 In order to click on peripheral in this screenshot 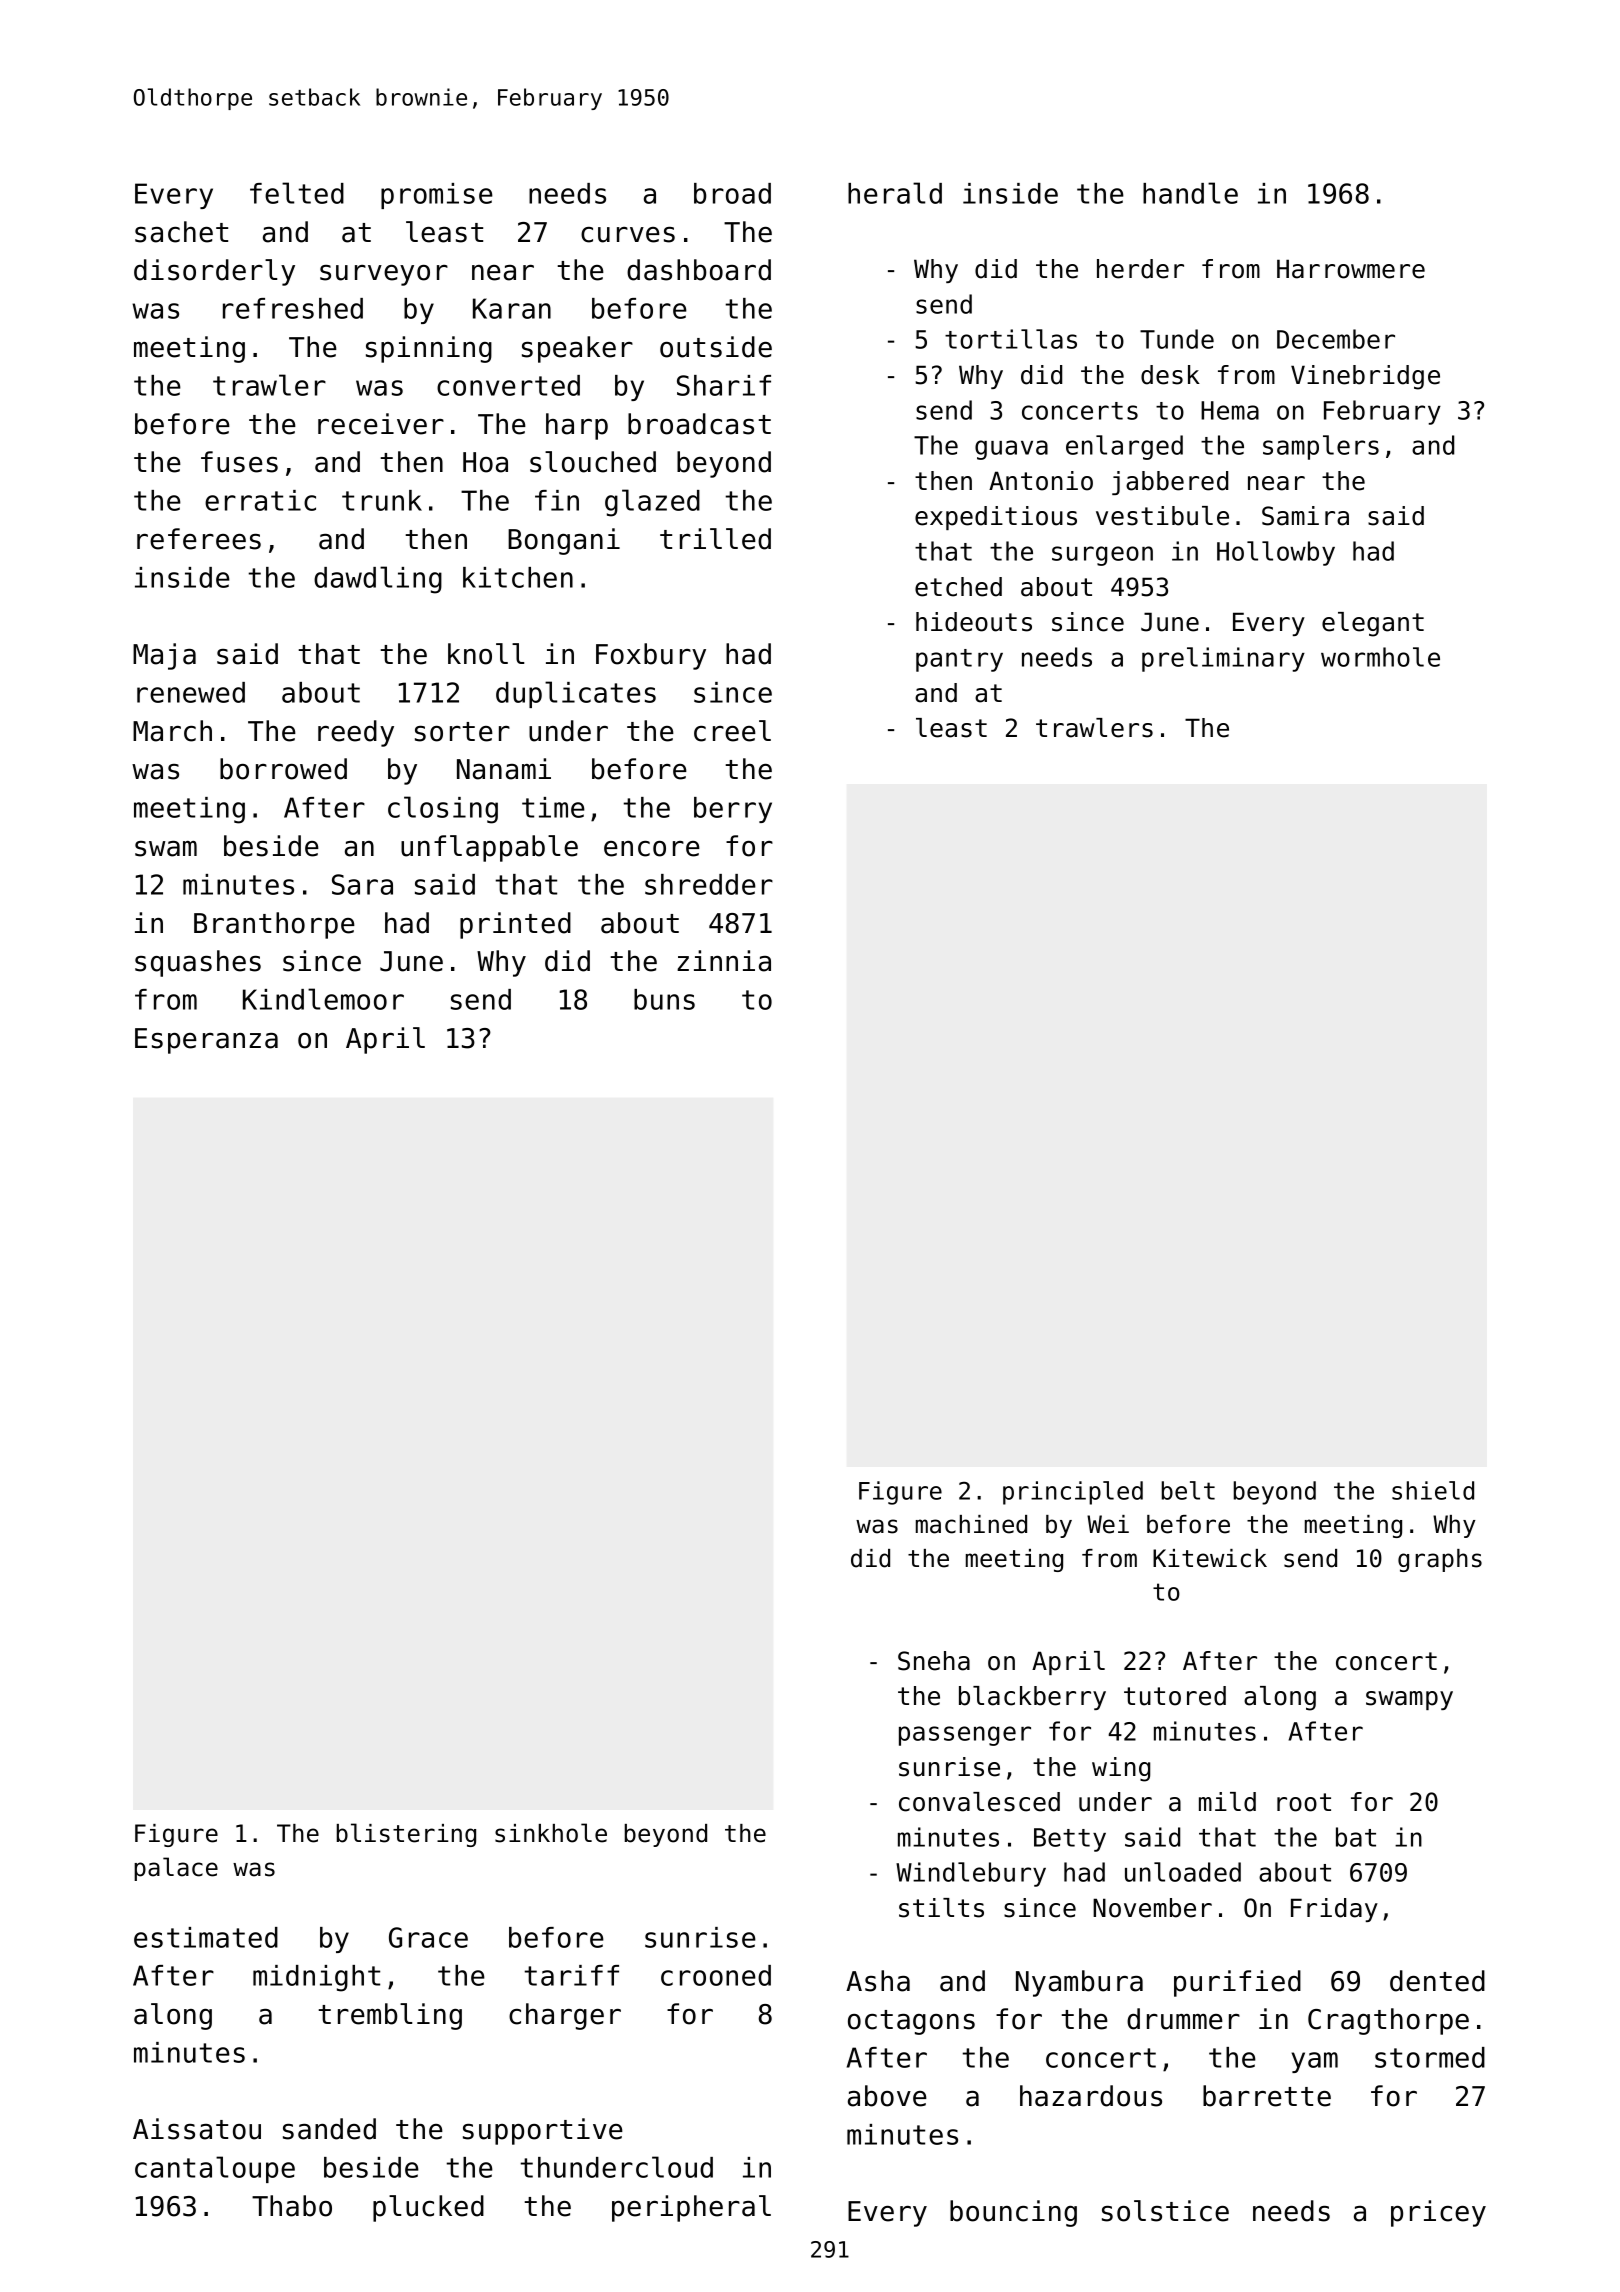, I will do `click(691, 2208)`.
